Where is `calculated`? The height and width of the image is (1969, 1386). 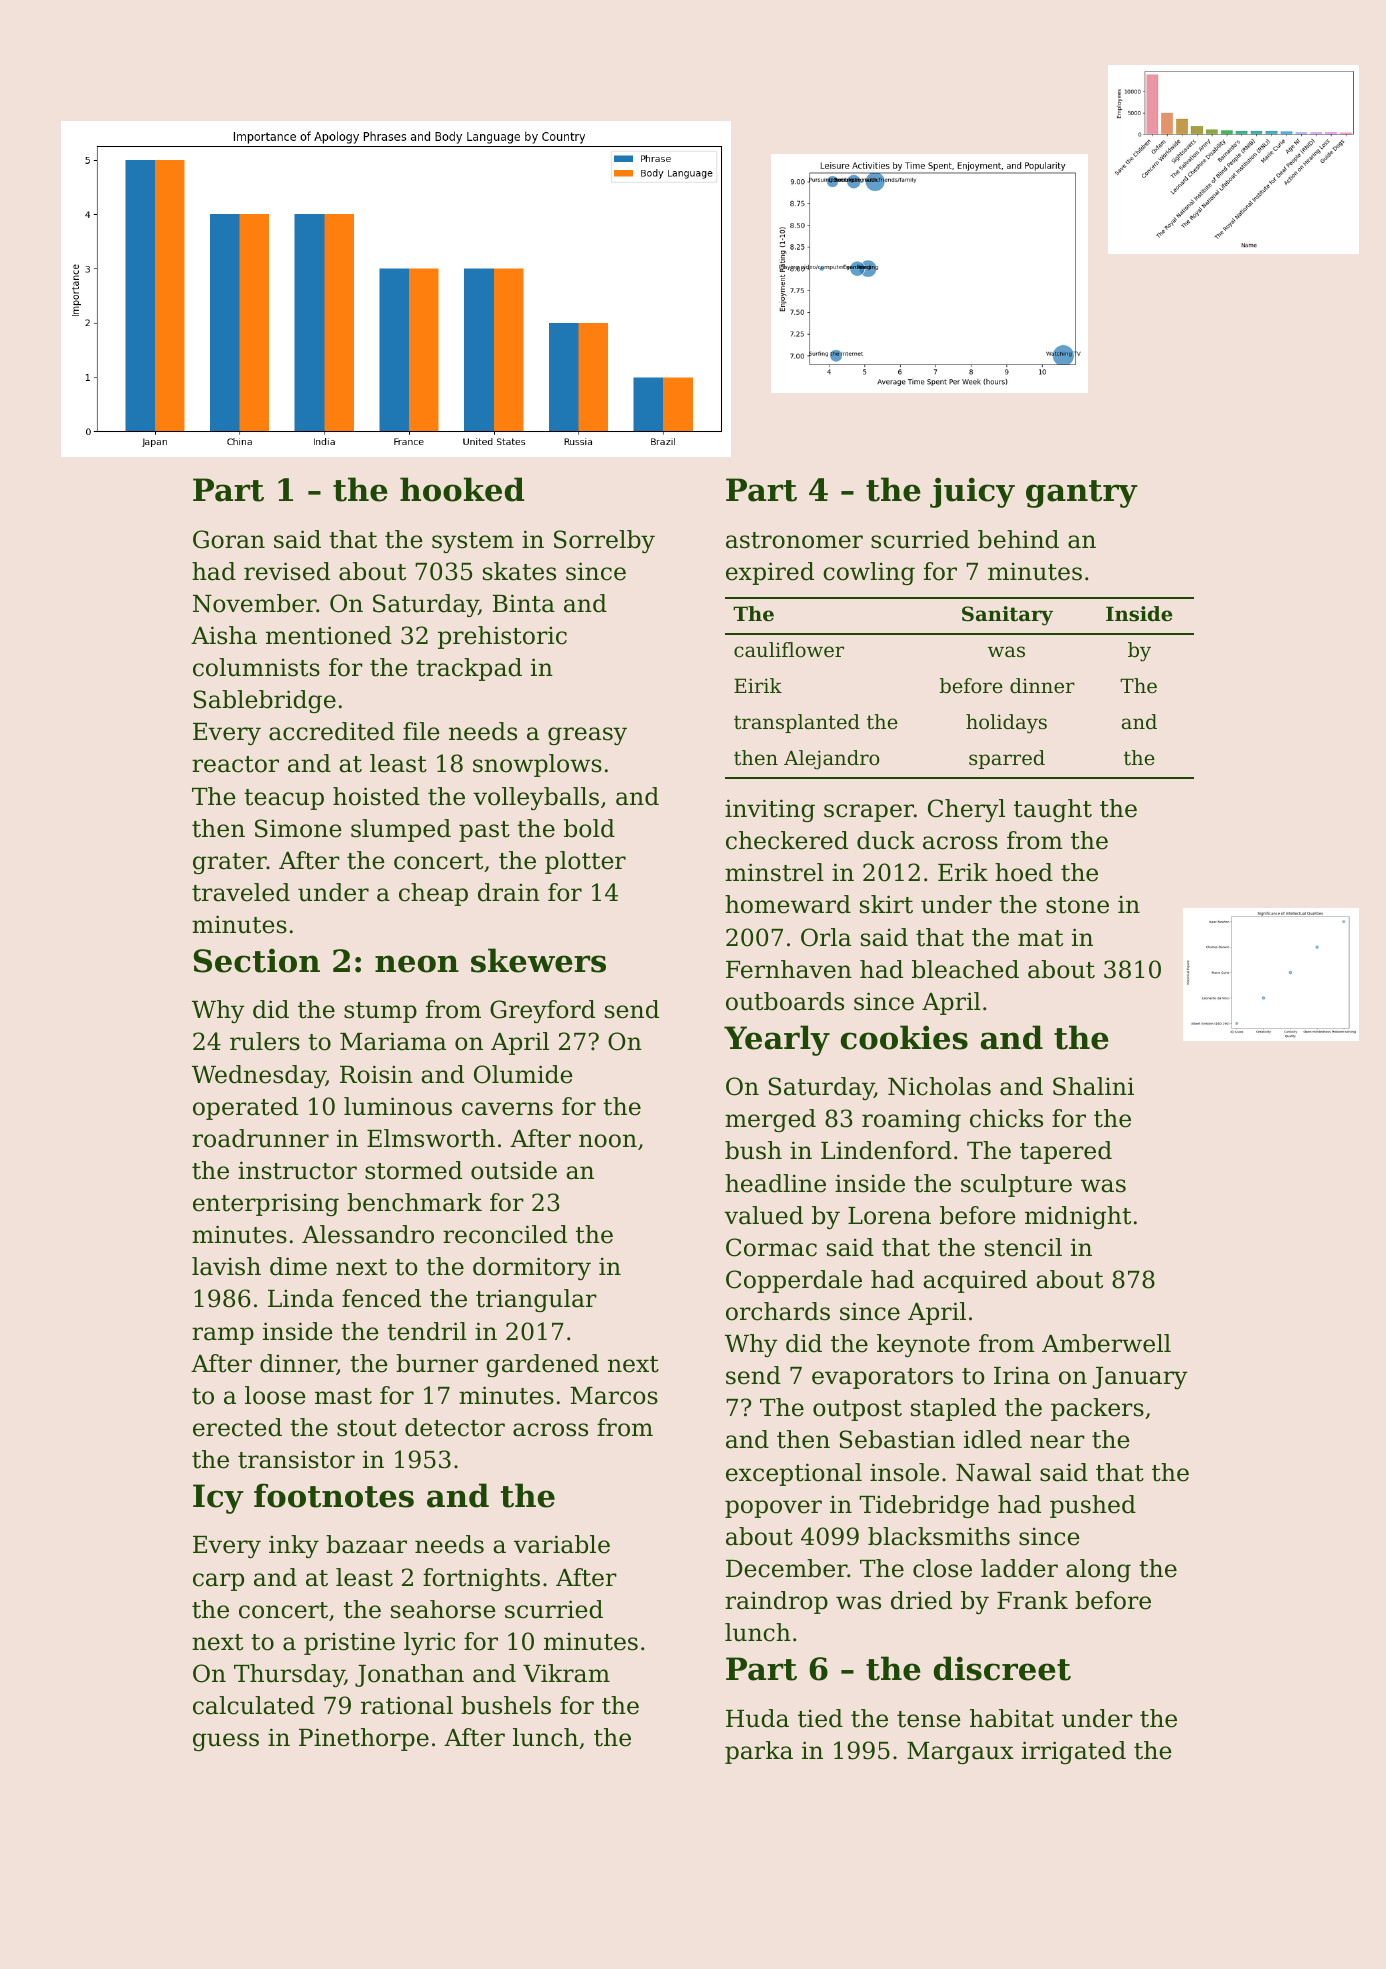 calculated is located at coordinates (254, 1705).
